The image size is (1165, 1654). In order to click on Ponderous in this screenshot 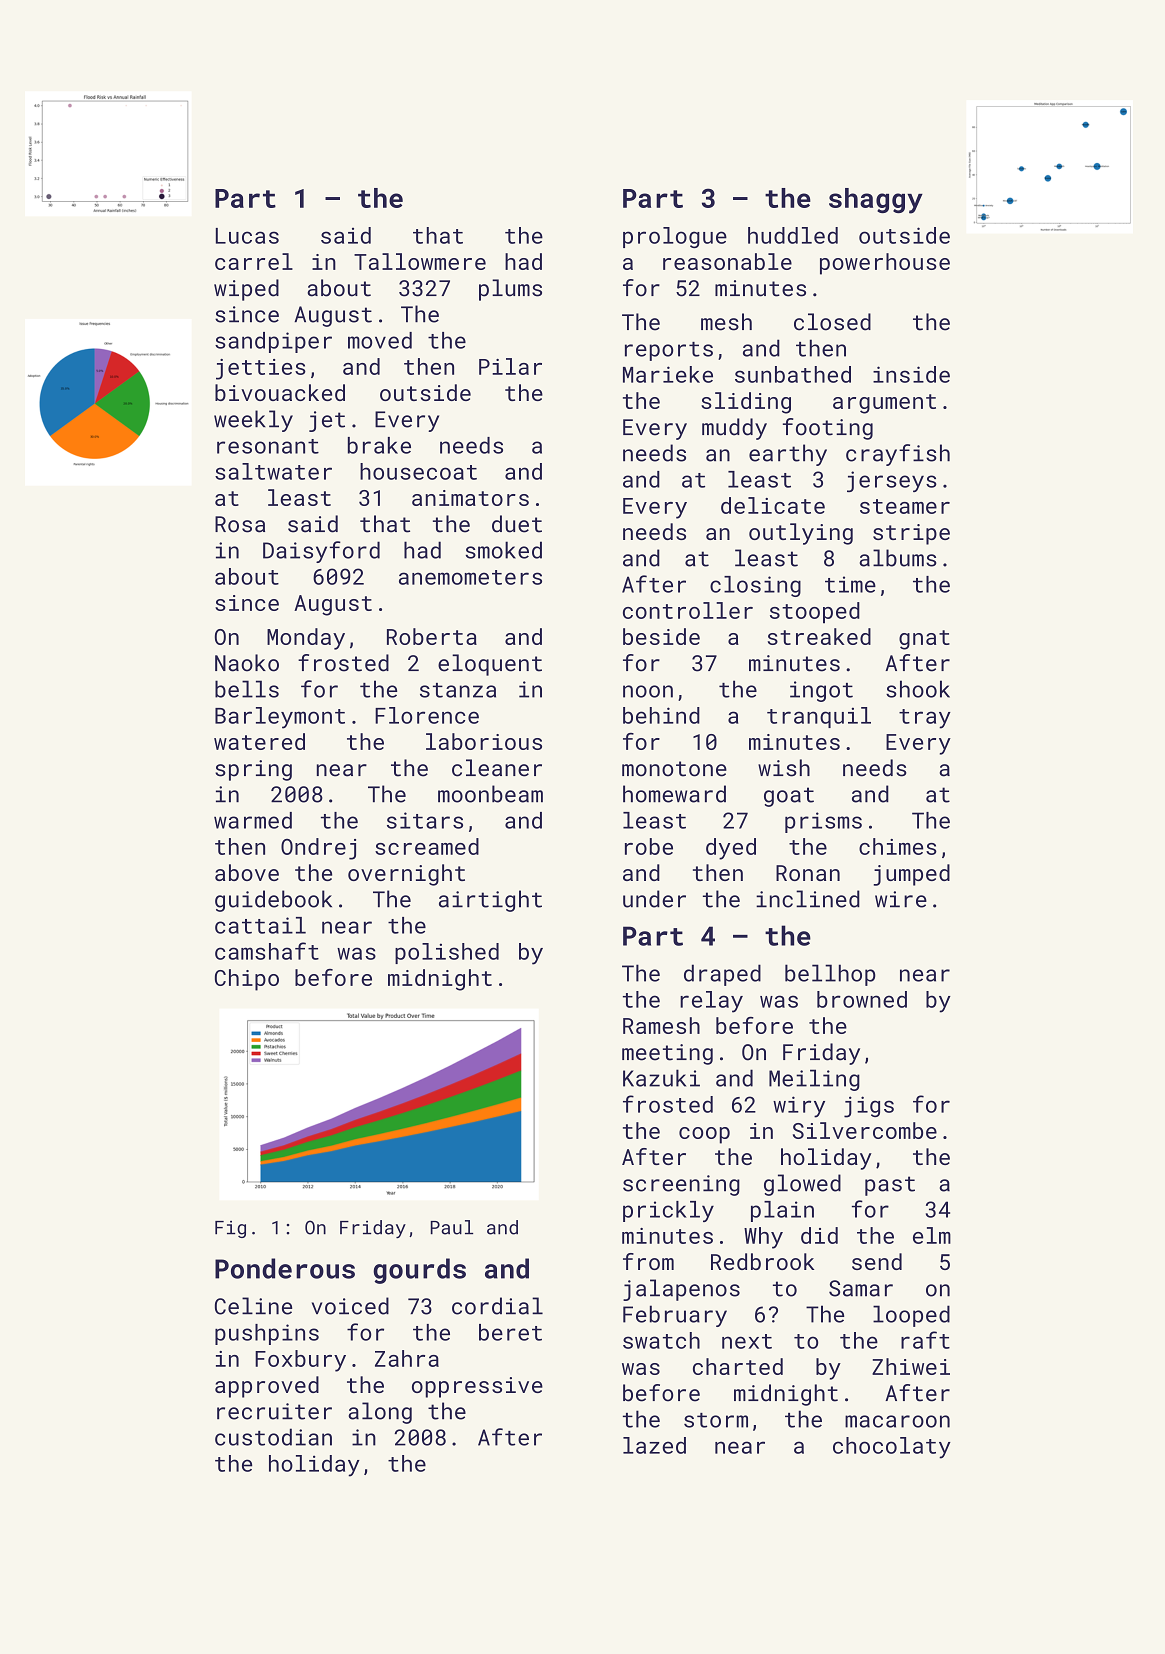, I will do `click(285, 1268)`.
